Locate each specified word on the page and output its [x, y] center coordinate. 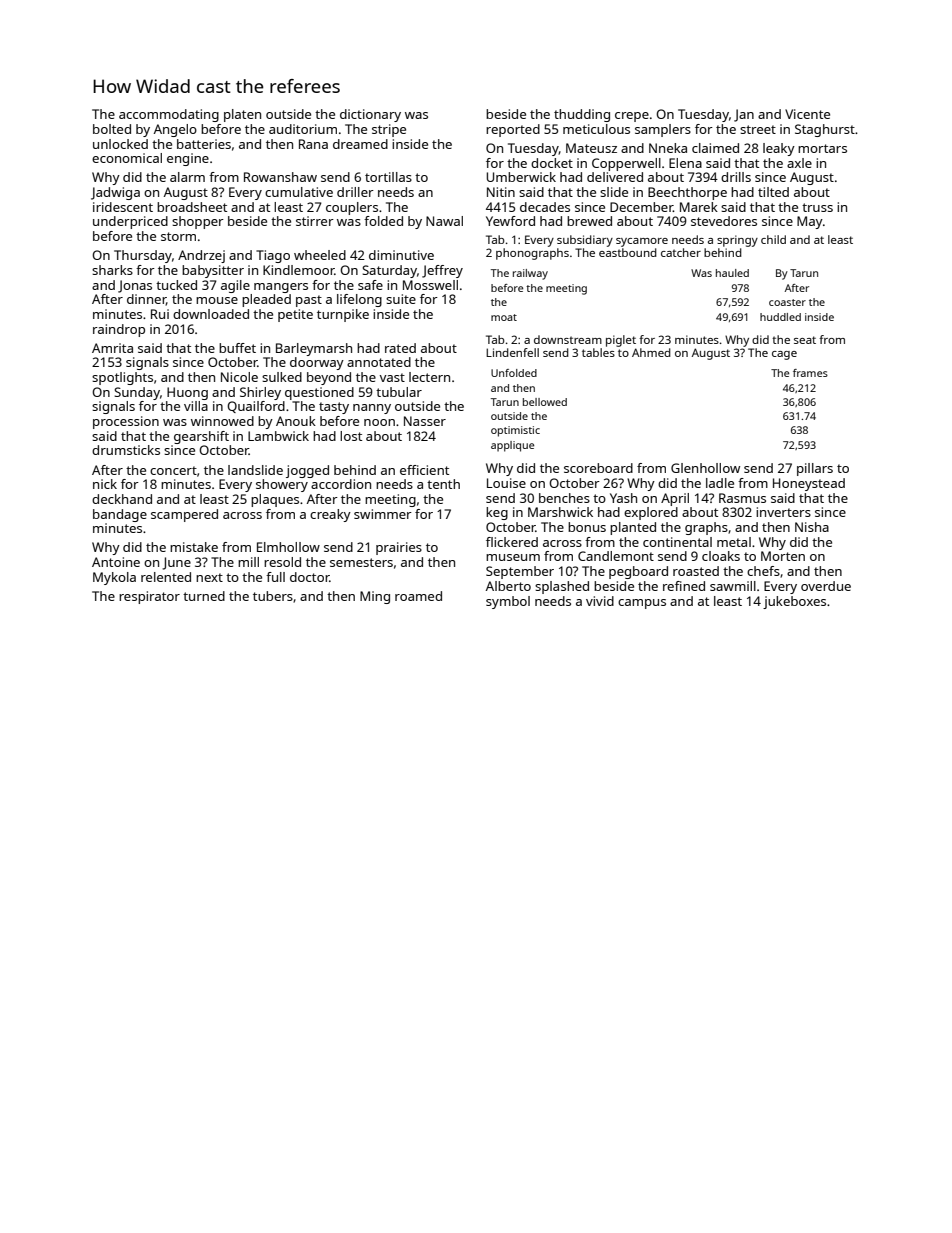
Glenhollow [705, 468]
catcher [681, 252]
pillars [815, 469]
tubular [399, 392]
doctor [309, 577]
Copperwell [626, 164]
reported [513, 130]
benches [564, 498]
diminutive [401, 255]
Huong [187, 393]
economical [127, 158]
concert [173, 470]
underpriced [130, 222]
